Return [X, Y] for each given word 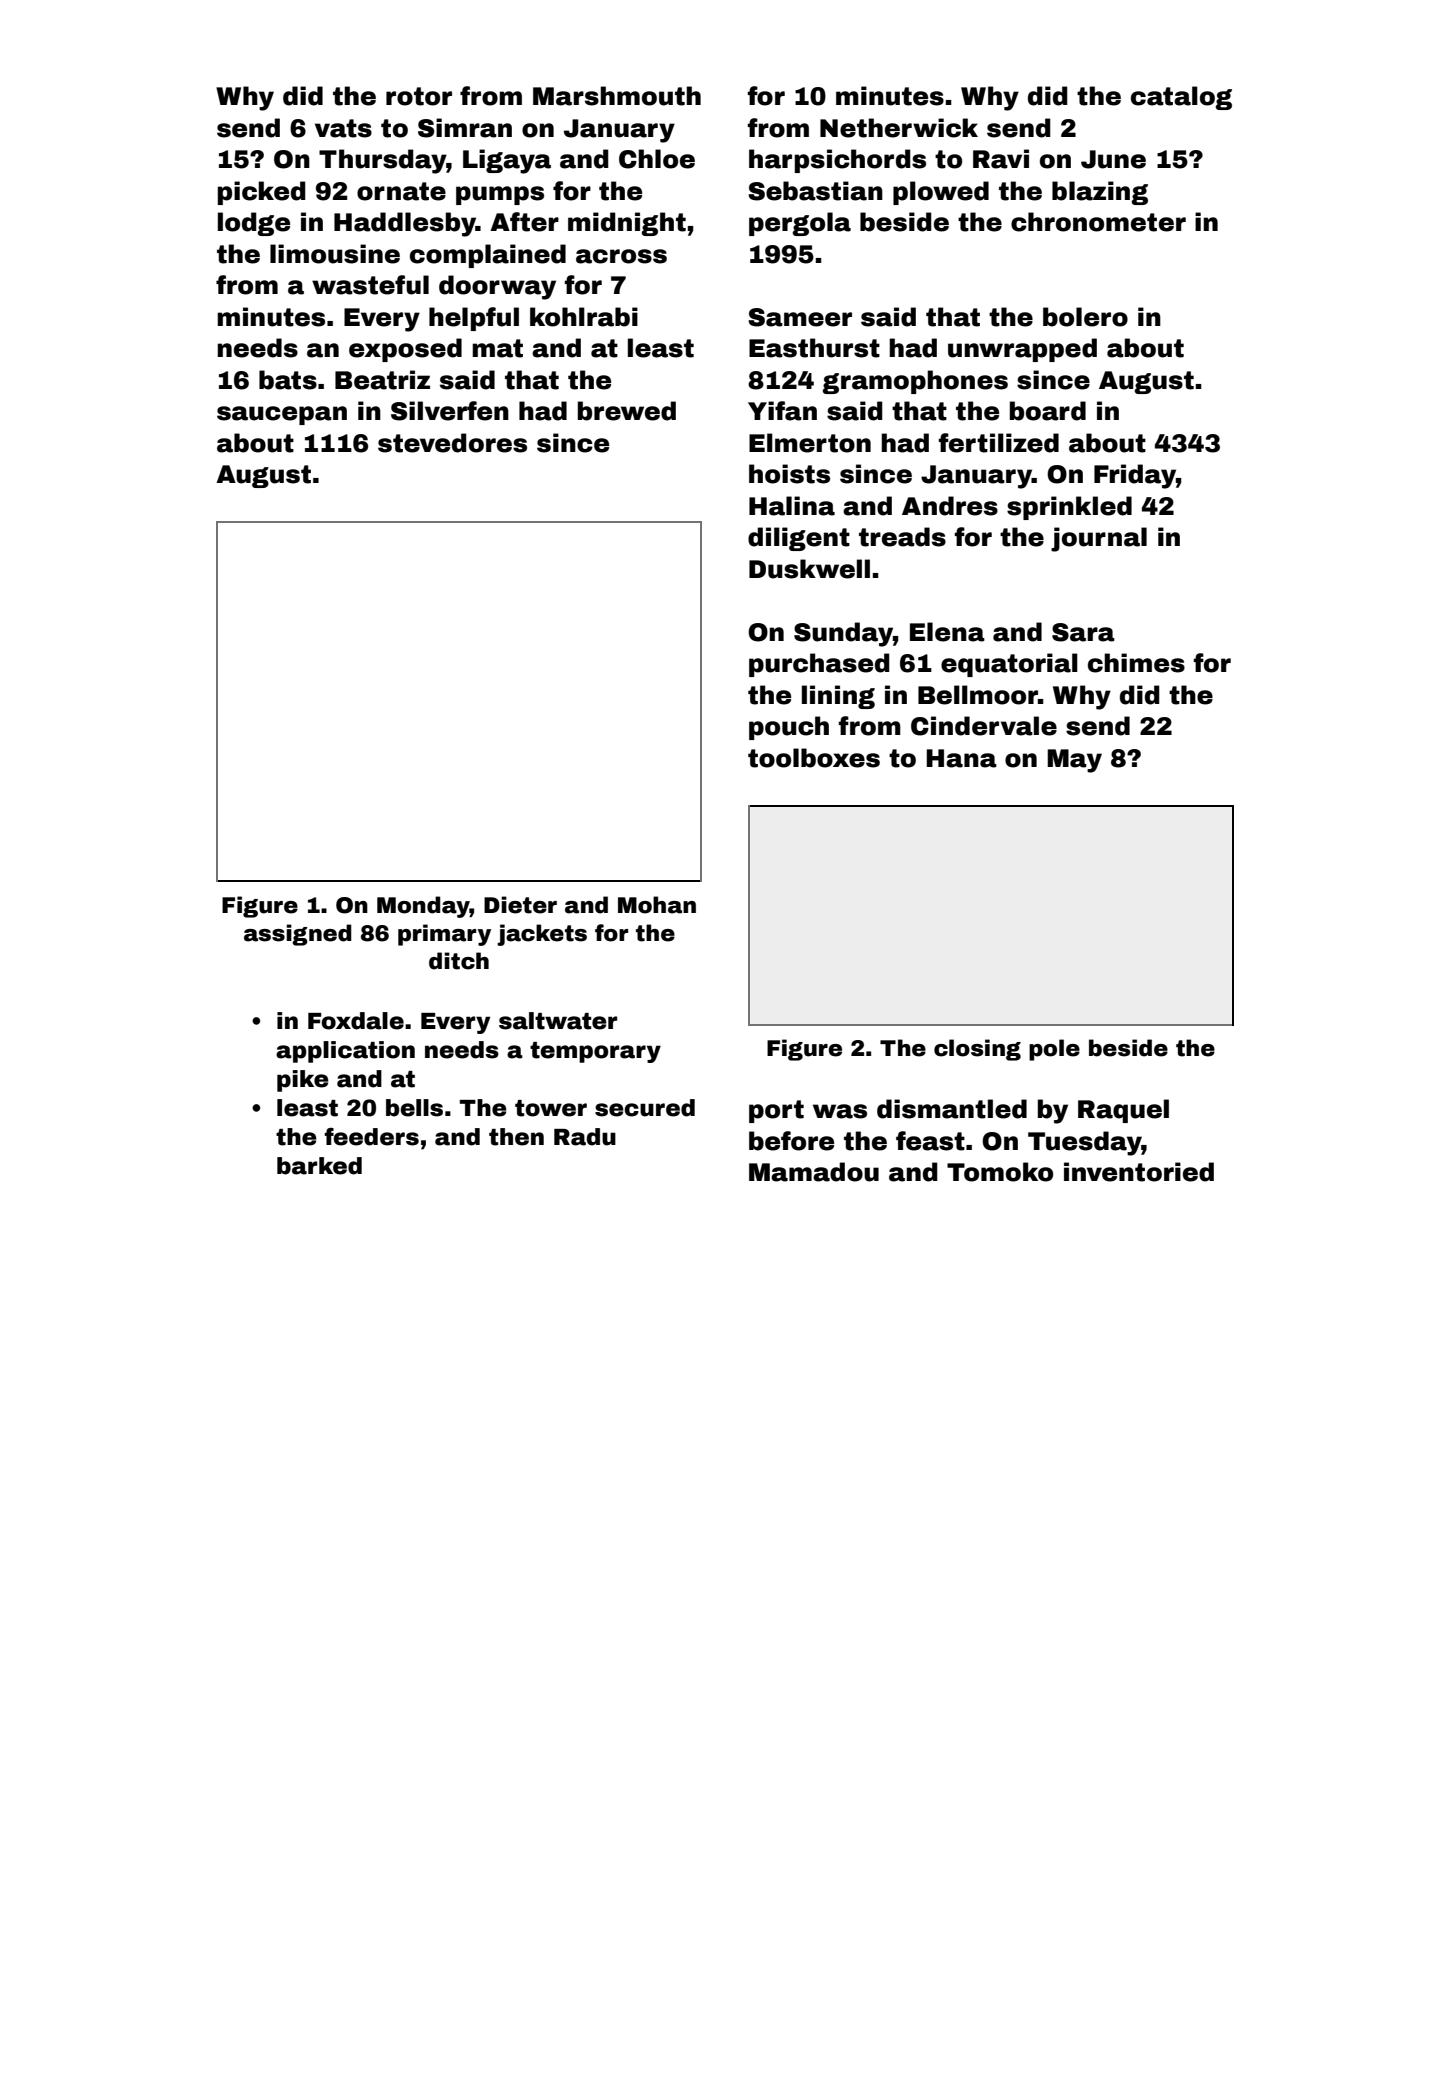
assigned [298, 935]
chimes [1136, 663]
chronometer [1098, 222]
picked [262, 193]
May [1074, 761]
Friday [1135, 476]
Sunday [843, 634]
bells [414, 1108]
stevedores [452, 443]
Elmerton [810, 443]
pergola [800, 224]
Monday [423, 907]
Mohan [657, 905]
